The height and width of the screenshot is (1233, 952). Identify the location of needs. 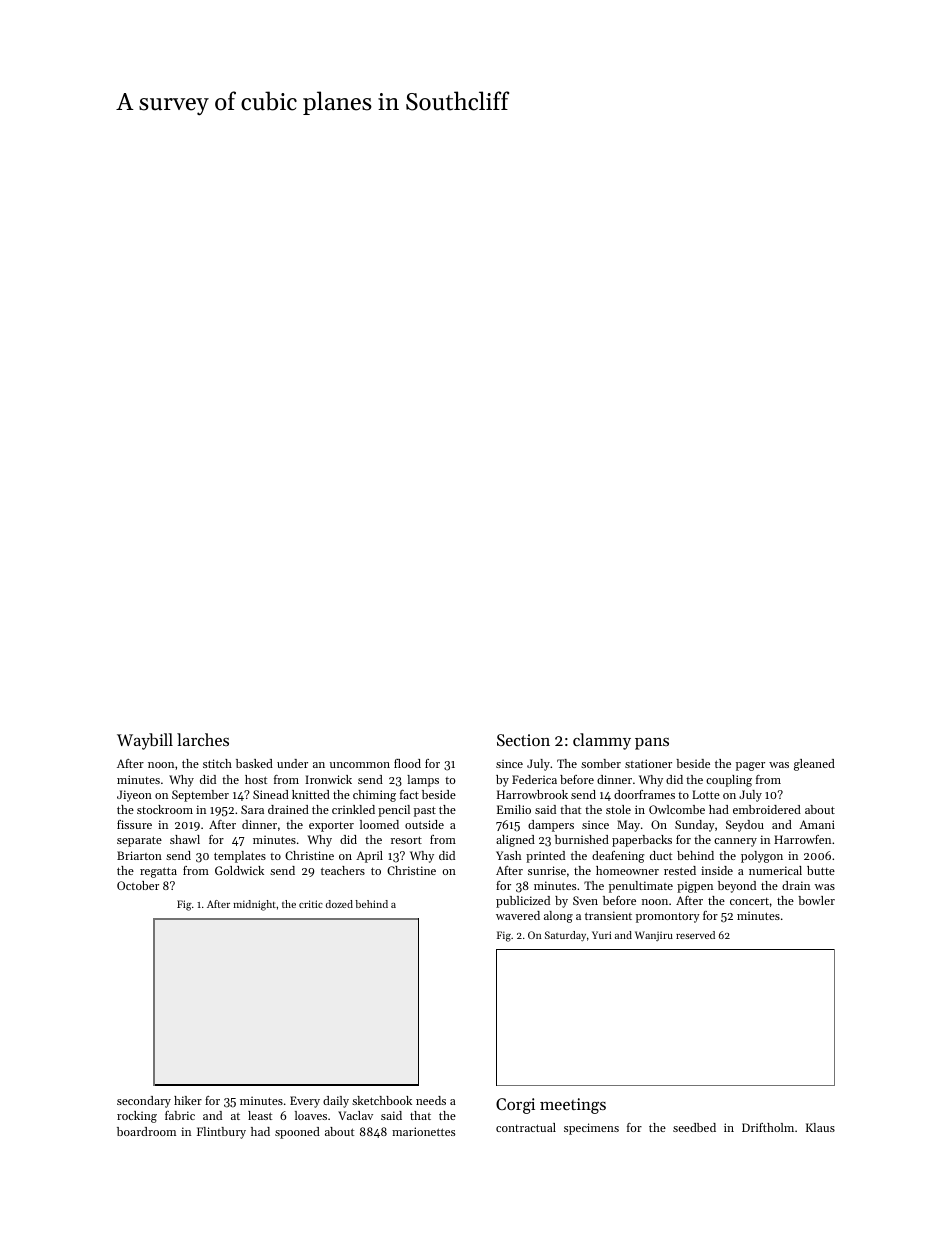
(431, 1100).
